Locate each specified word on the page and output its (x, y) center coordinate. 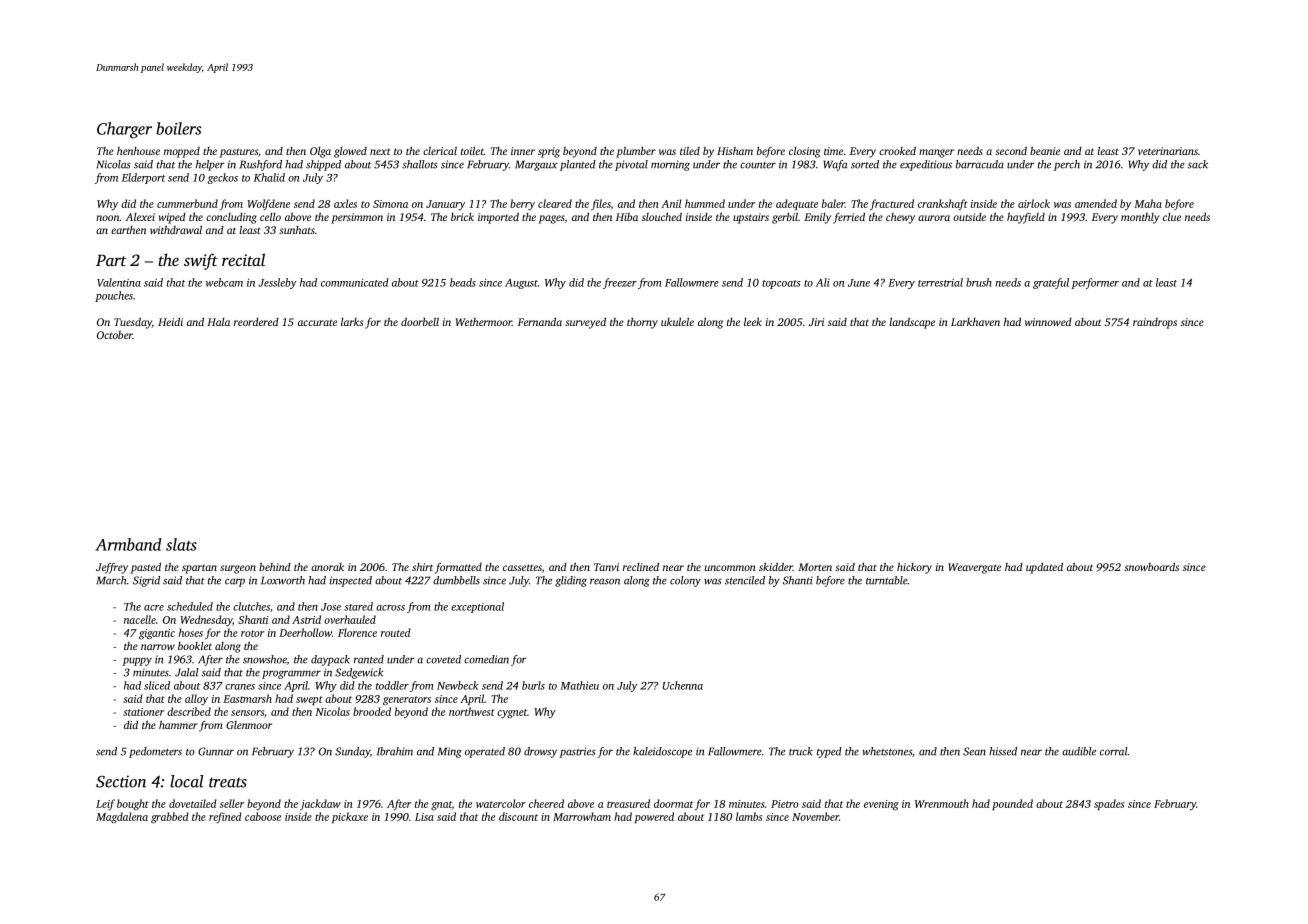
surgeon (238, 569)
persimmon (357, 218)
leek (753, 321)
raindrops (1155, 323)
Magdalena (122, 818)
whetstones (887, 751)
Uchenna (683, 685)
